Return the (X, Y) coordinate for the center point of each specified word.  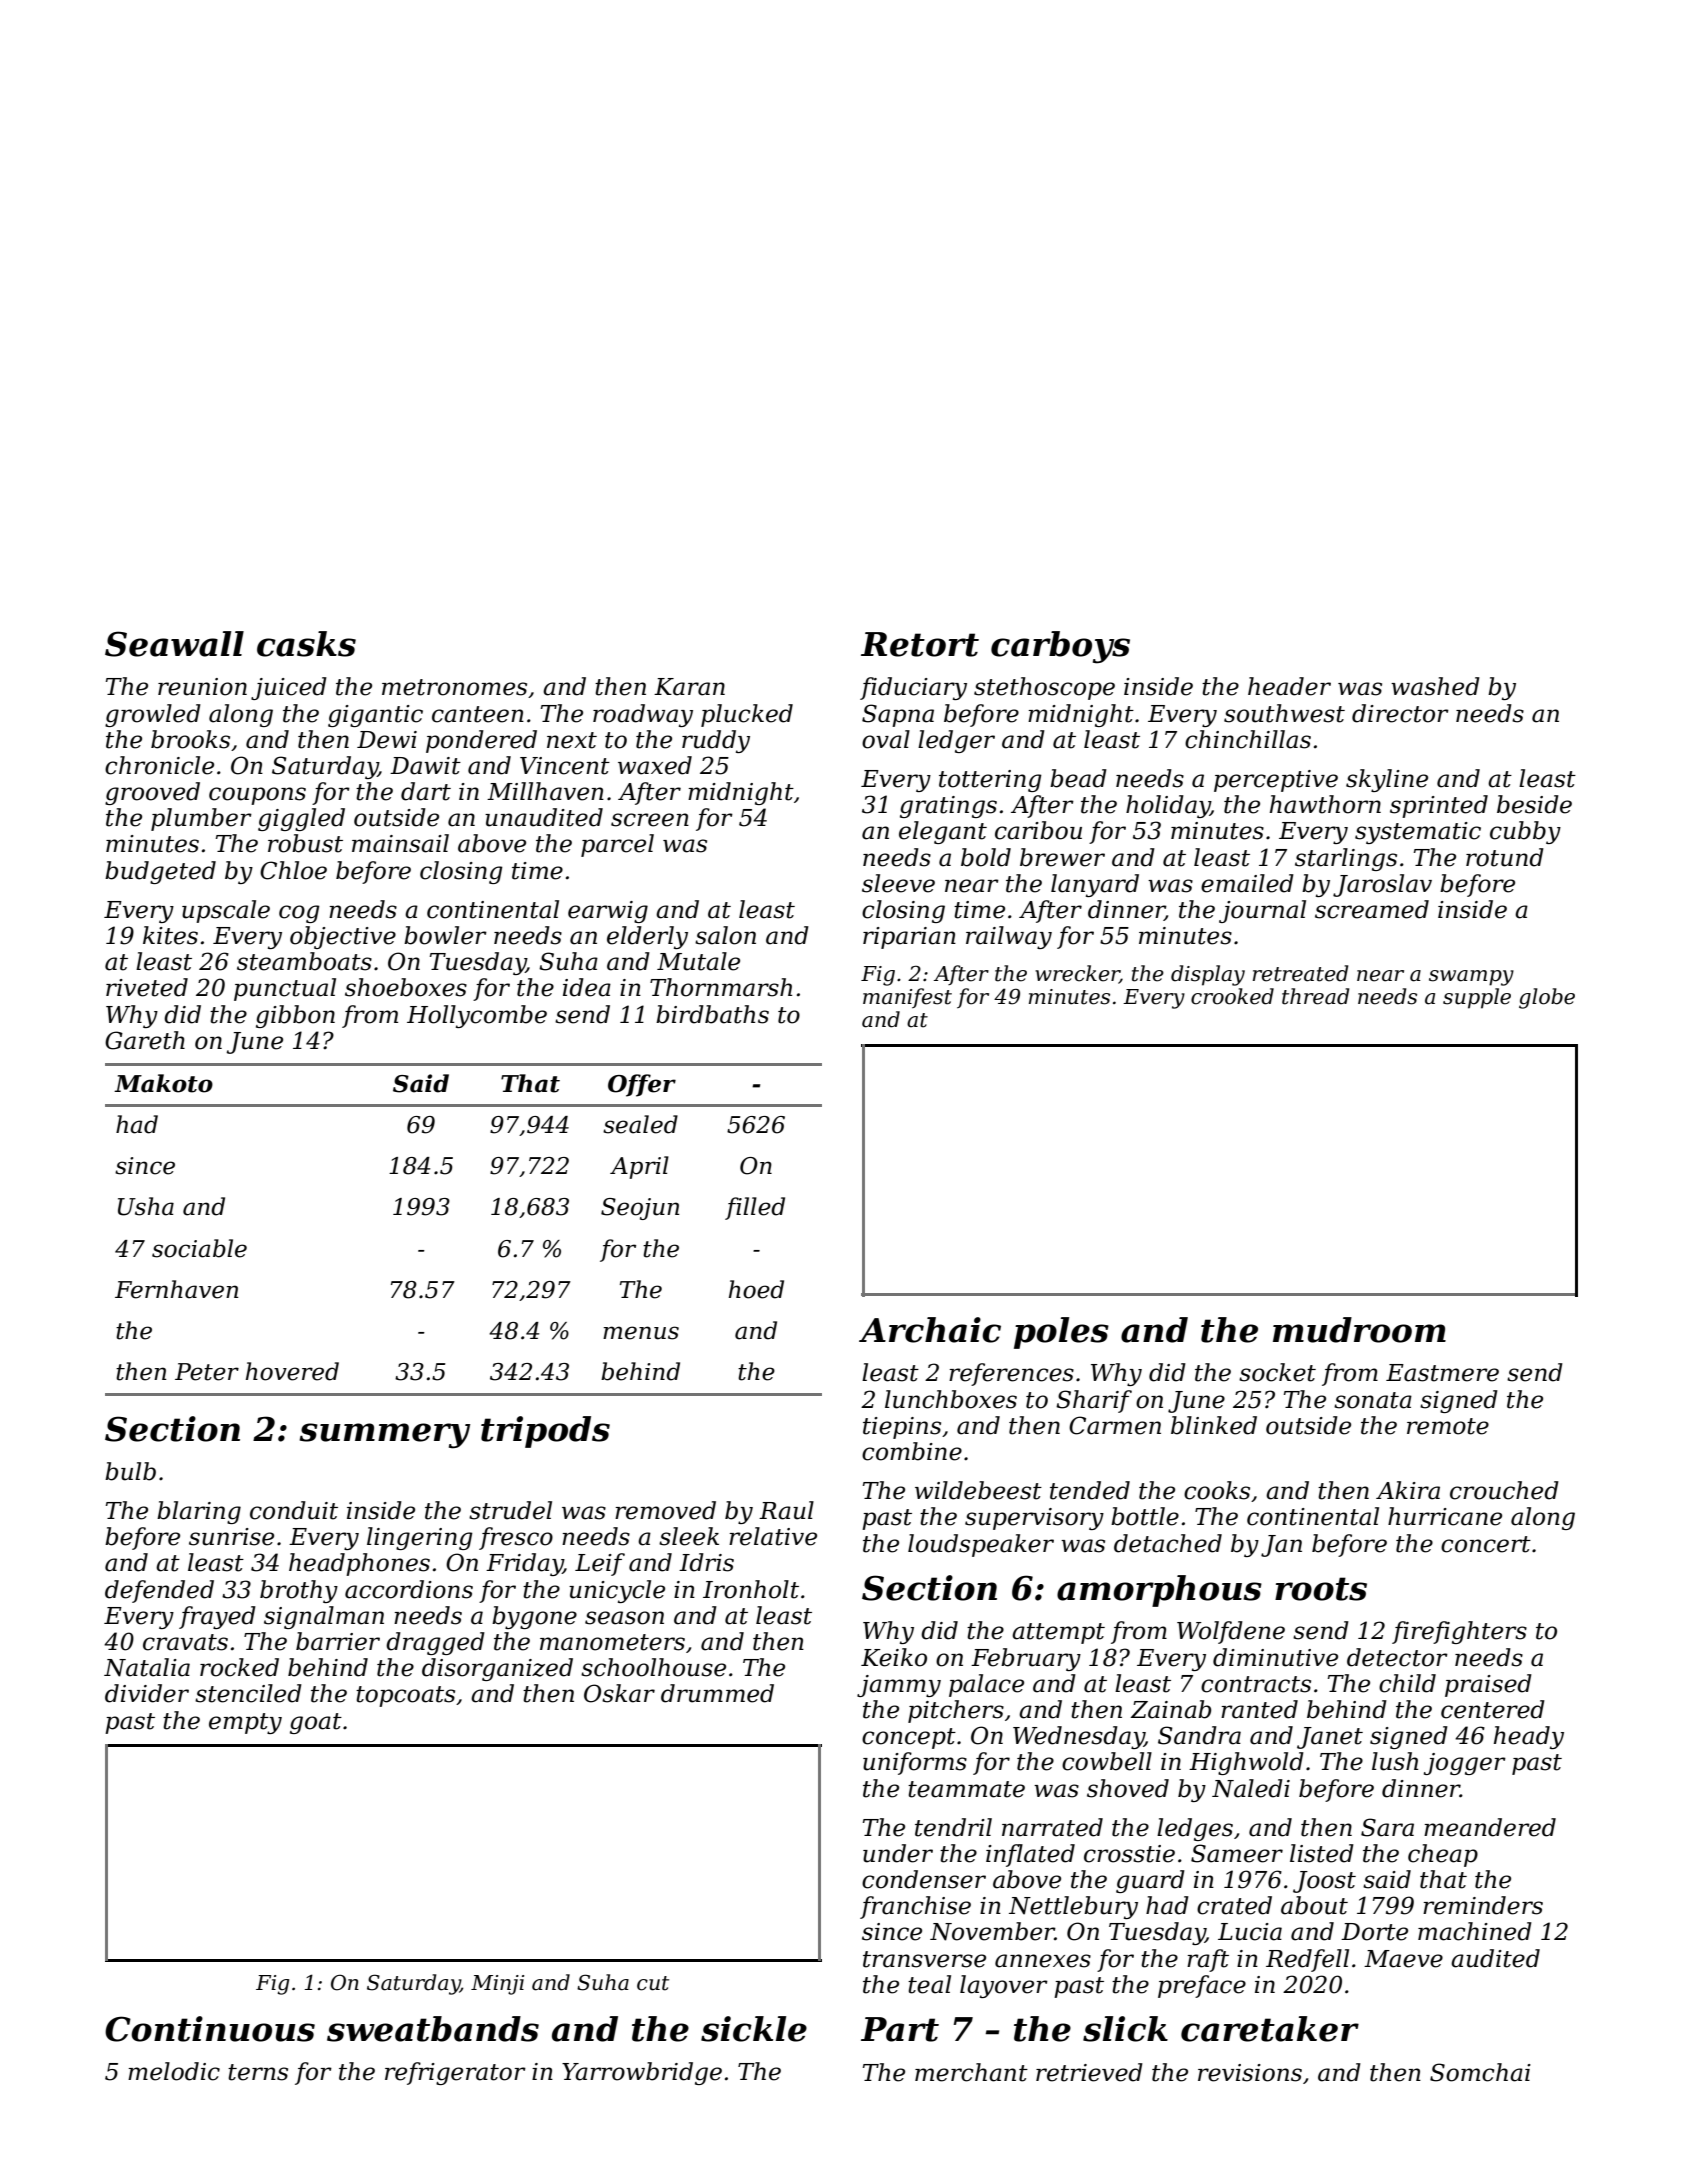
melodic (174, 2071)
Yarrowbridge (642, 2073)
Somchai (1480, 2072)
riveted (147, 987)
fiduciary (913, 688)
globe (1547, 998)
